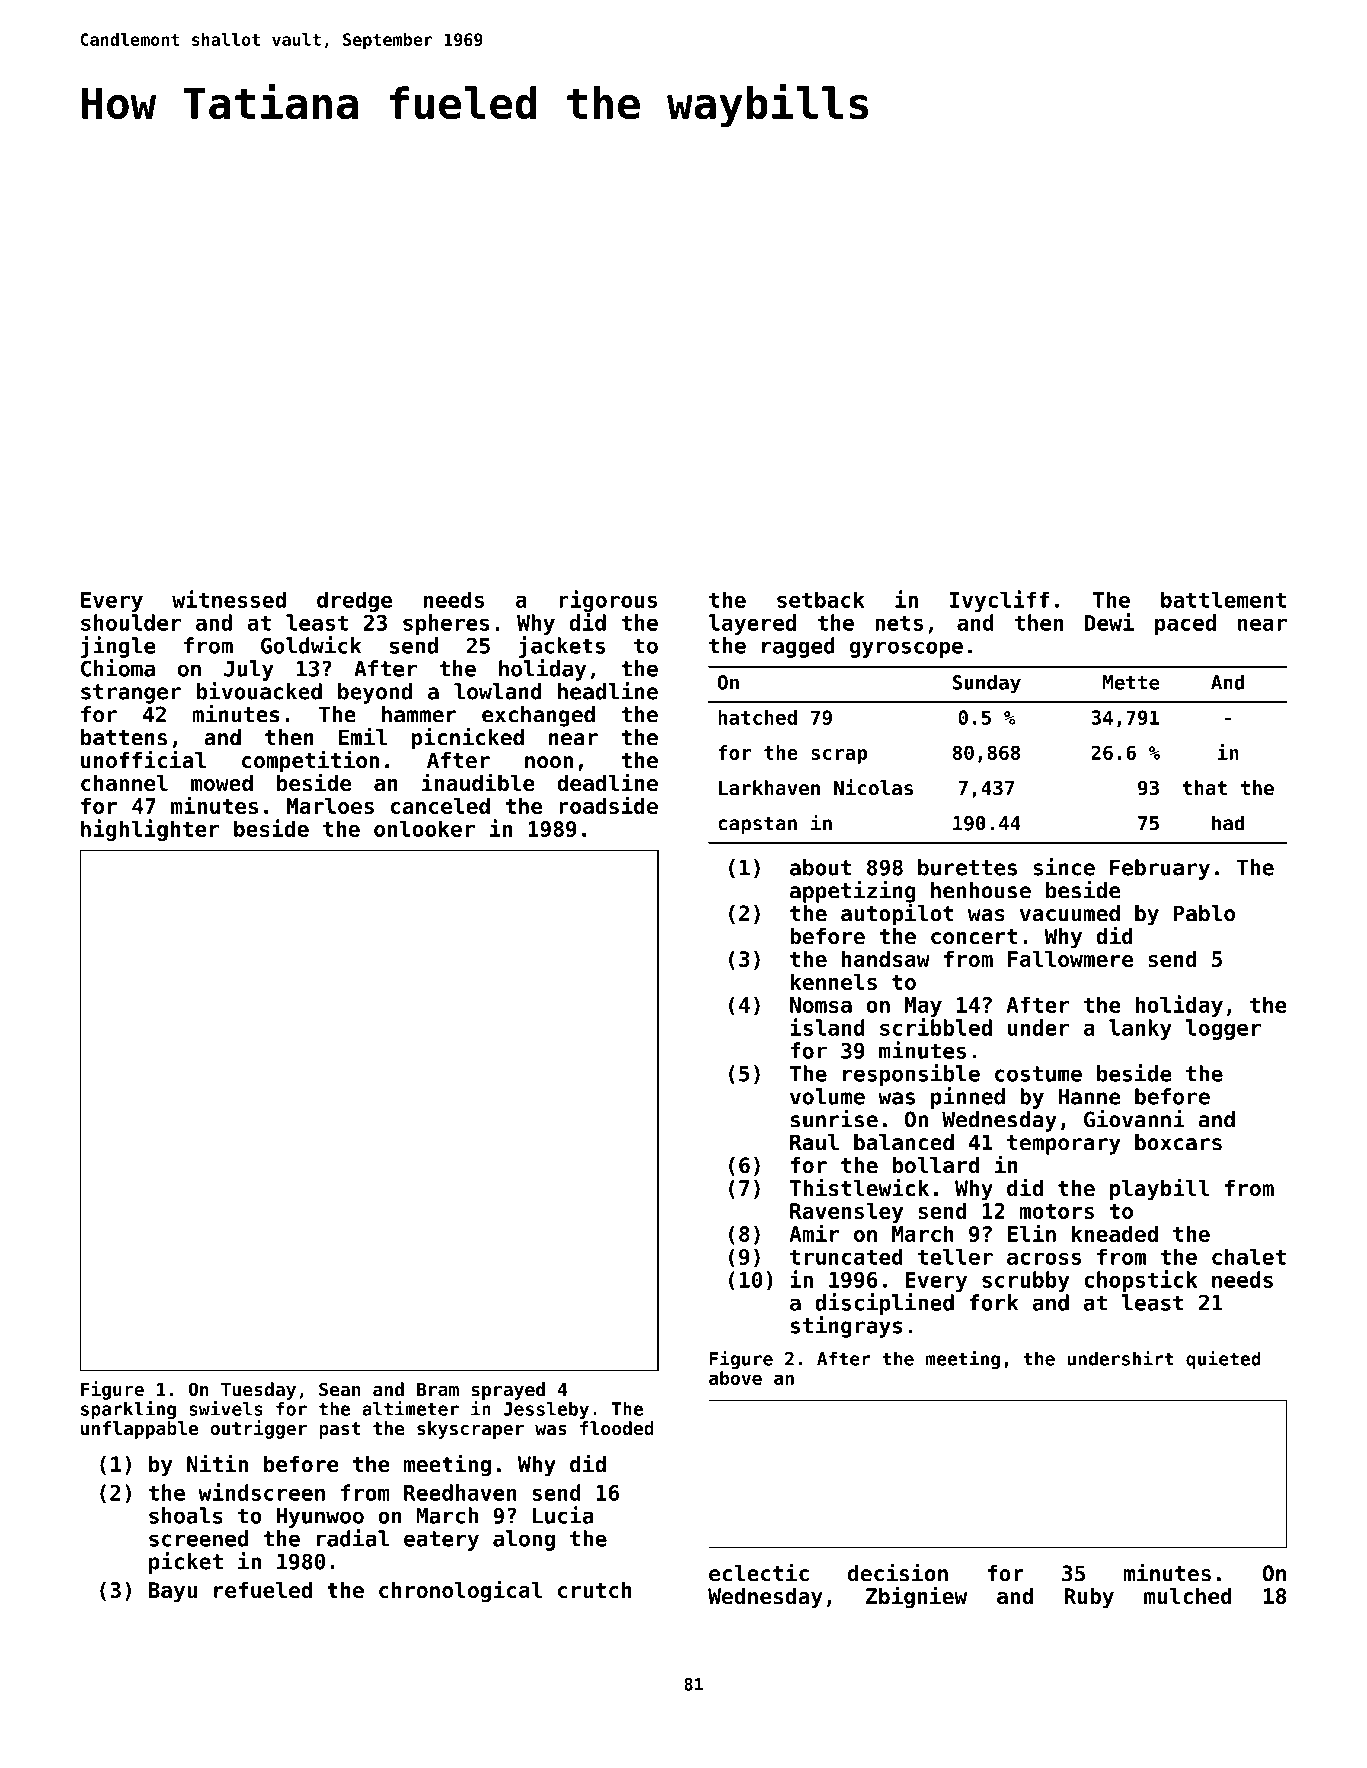 The width and height of the document is (1367, 1768). I want to click on kennels, so click(834, 981).
